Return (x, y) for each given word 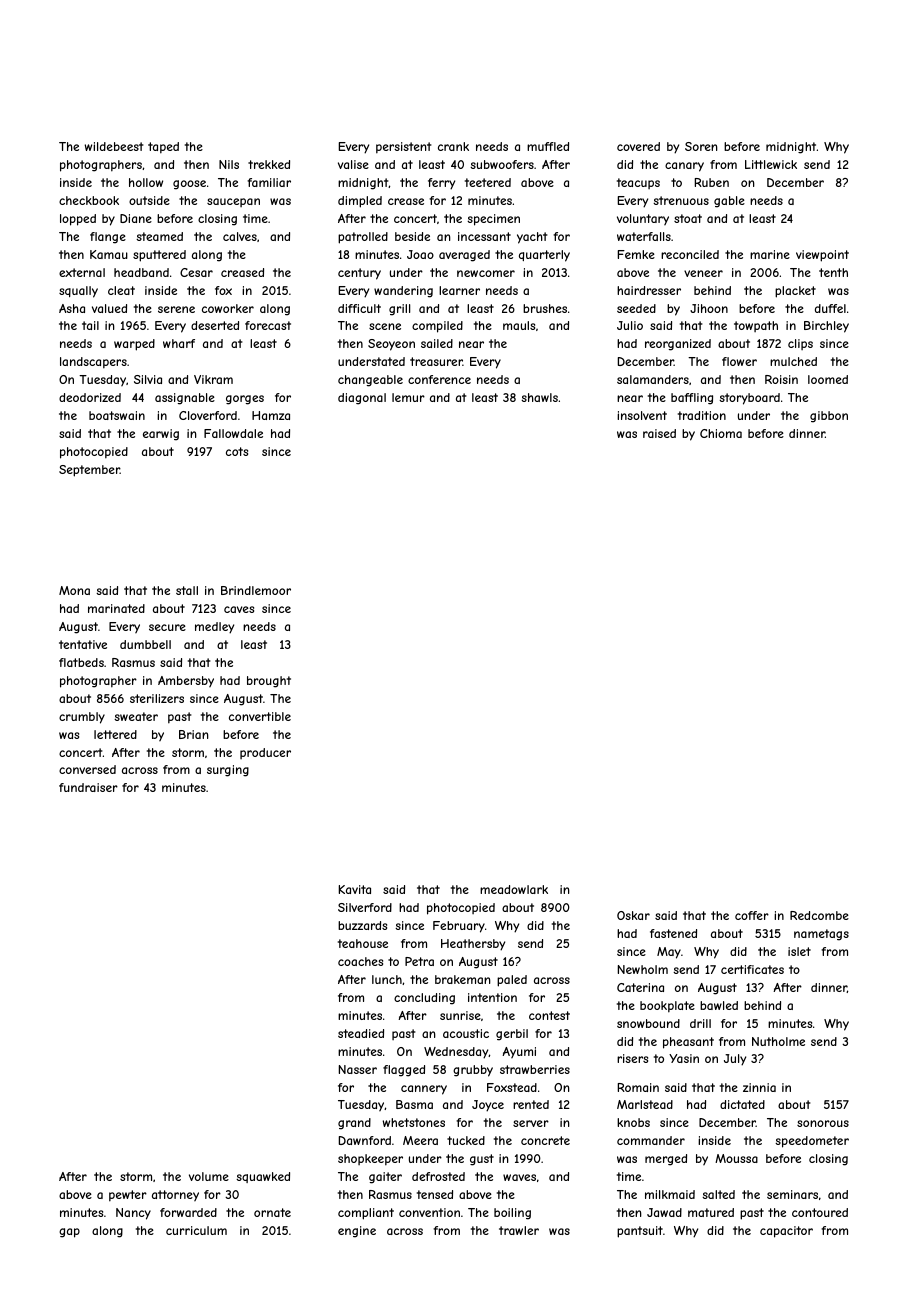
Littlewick (771, 164)
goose (189, 185)
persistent (403, 148)
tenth (833, 272)
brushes (545, 308)
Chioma (721, 433)
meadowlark (514, 889)
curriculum (196, 1230)
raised (659, 433)
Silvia (148, 379)
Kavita (354, 889)
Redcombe (819, 915)
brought (269, 682)
